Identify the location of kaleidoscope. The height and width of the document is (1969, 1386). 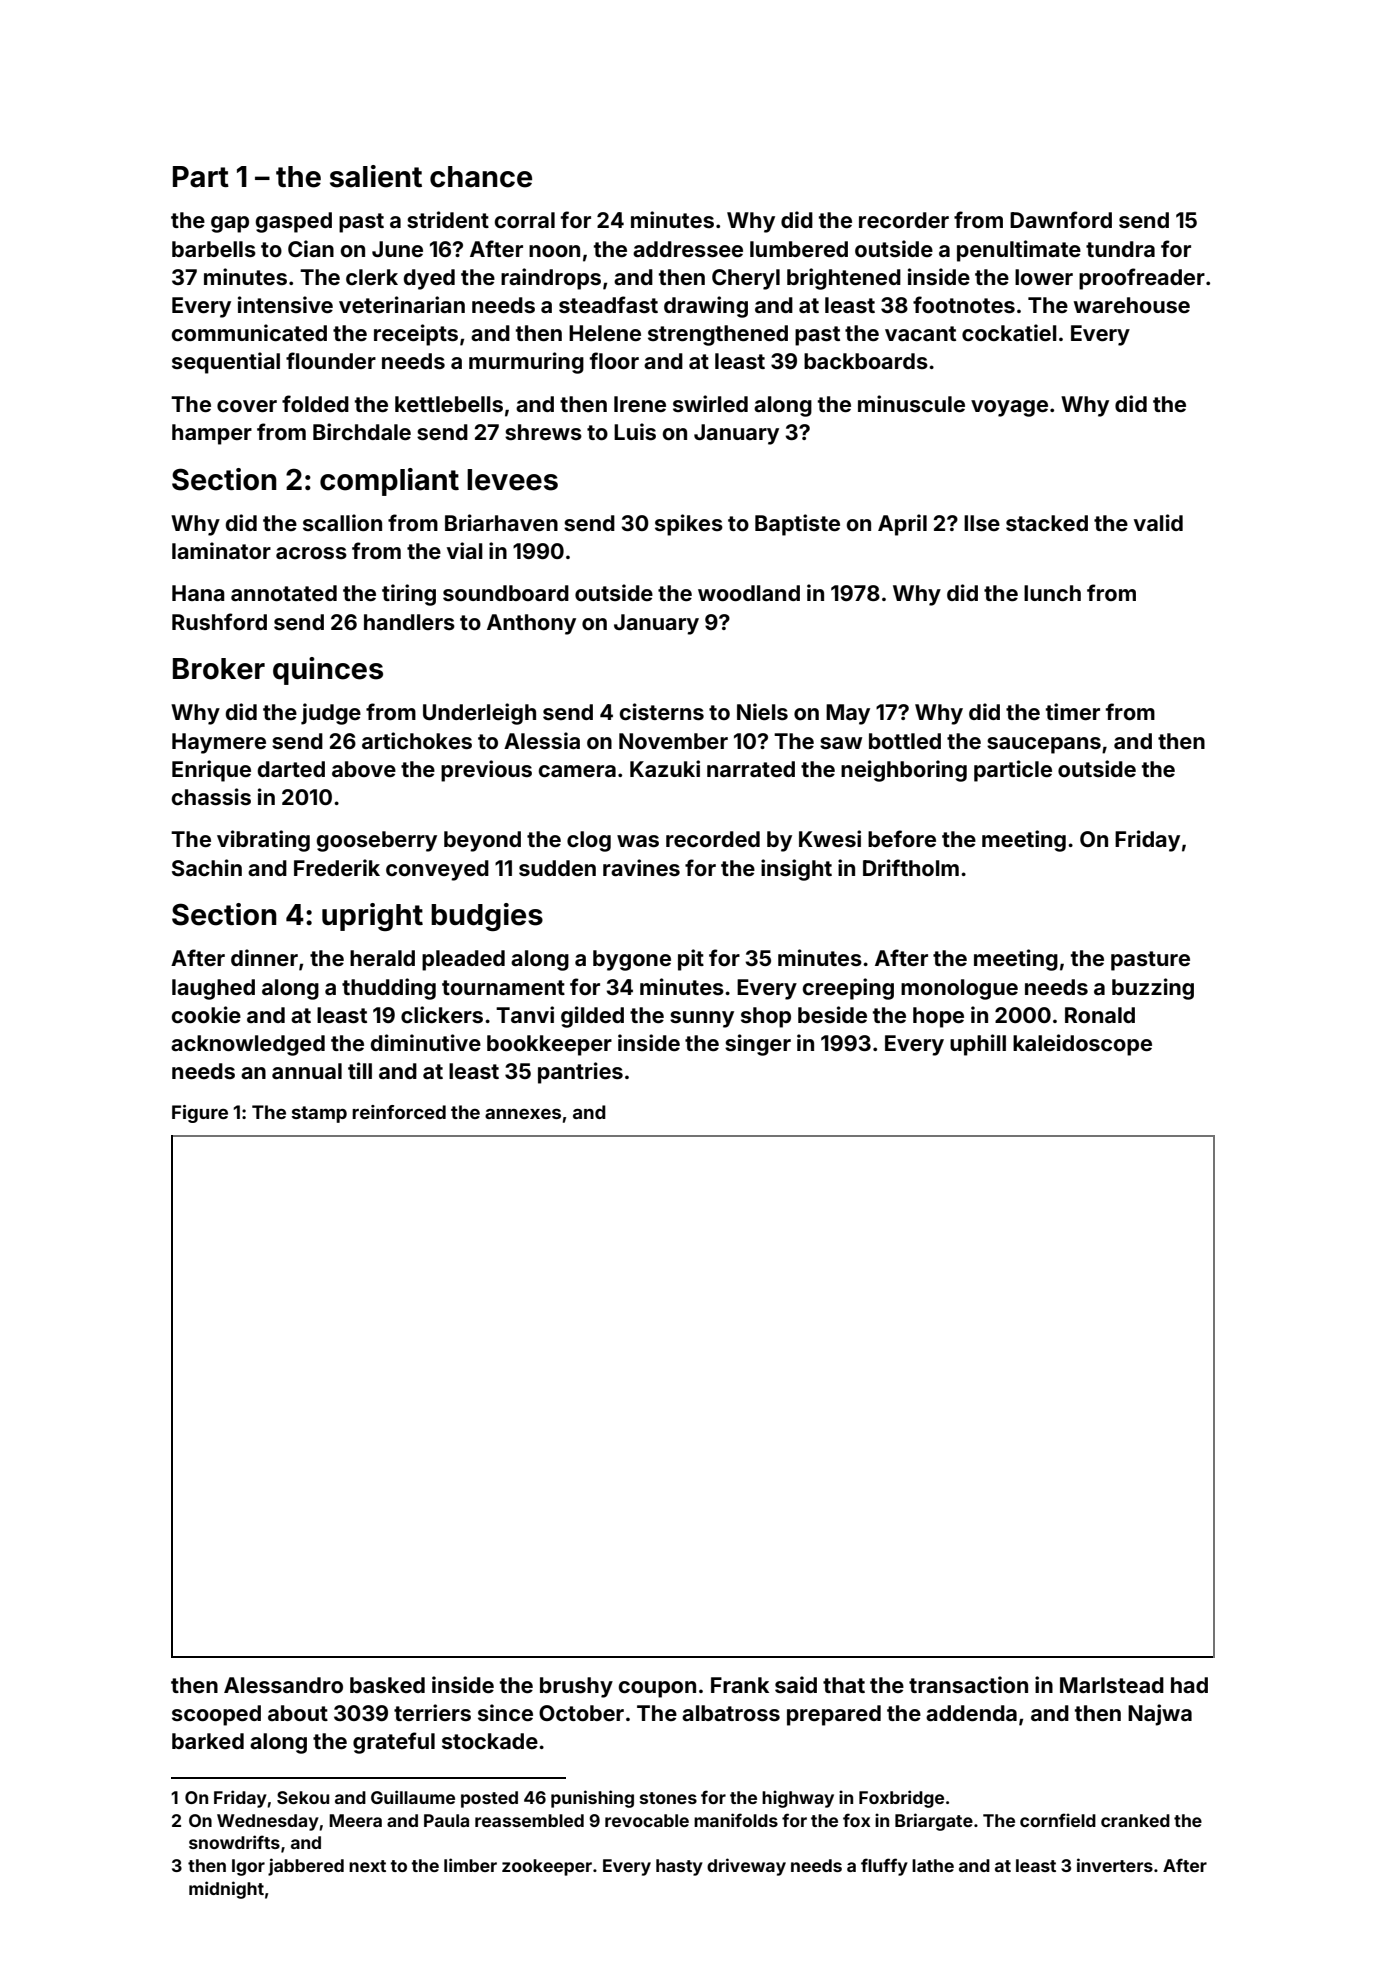
(1082, 1045).
